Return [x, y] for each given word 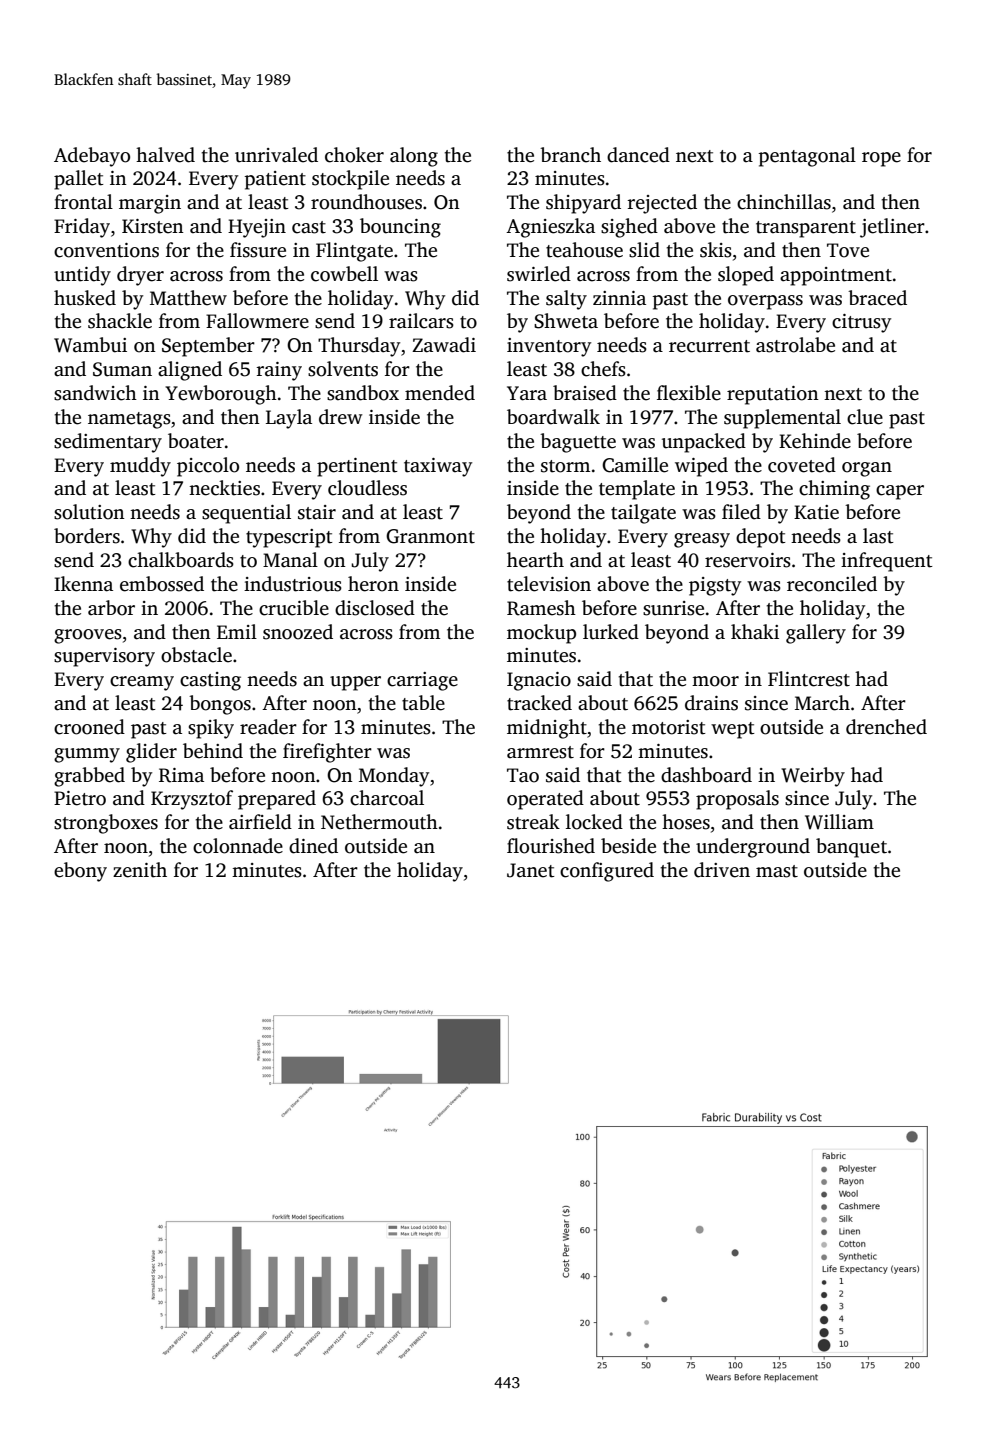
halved [165, 155]
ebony [80, 872]
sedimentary [108, 443]
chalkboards [181, 560]
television [549, 584]
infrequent [887, 562]
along [414, 157]
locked [594, 822]
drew [341, 417]
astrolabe [795, 345]
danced [638, 155]
